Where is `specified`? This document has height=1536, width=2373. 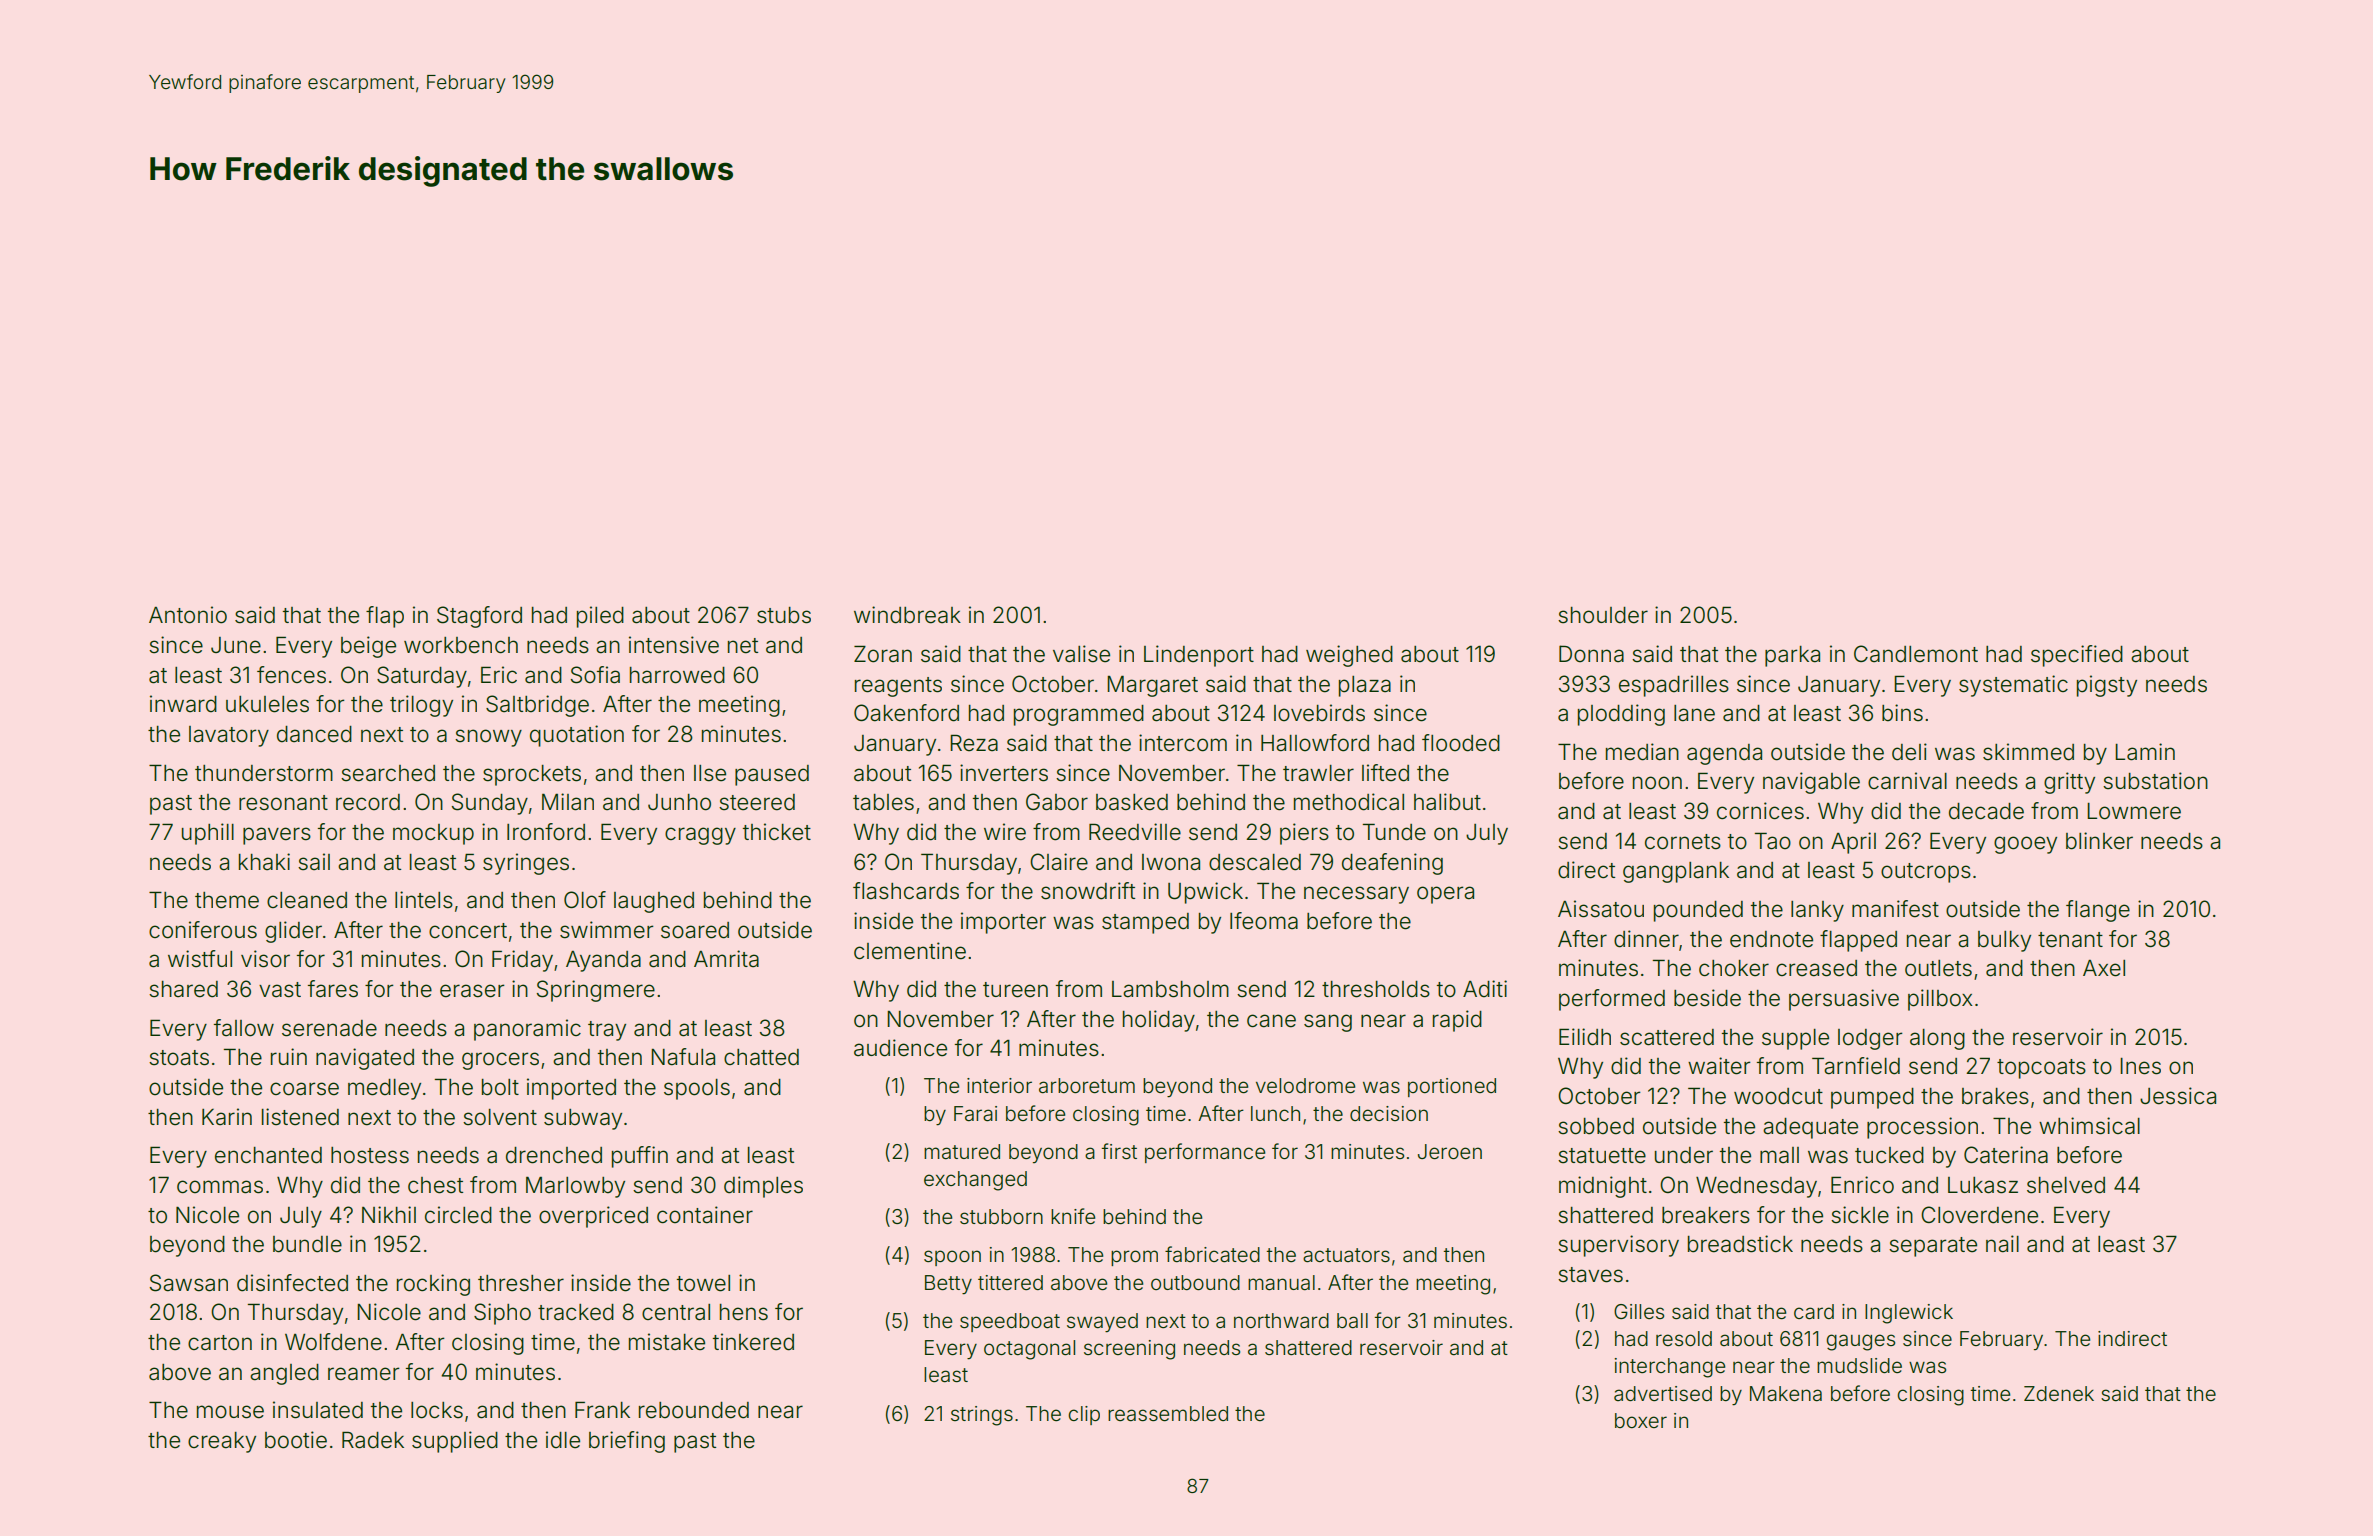
specified is located at coordinates (2077, 656).
